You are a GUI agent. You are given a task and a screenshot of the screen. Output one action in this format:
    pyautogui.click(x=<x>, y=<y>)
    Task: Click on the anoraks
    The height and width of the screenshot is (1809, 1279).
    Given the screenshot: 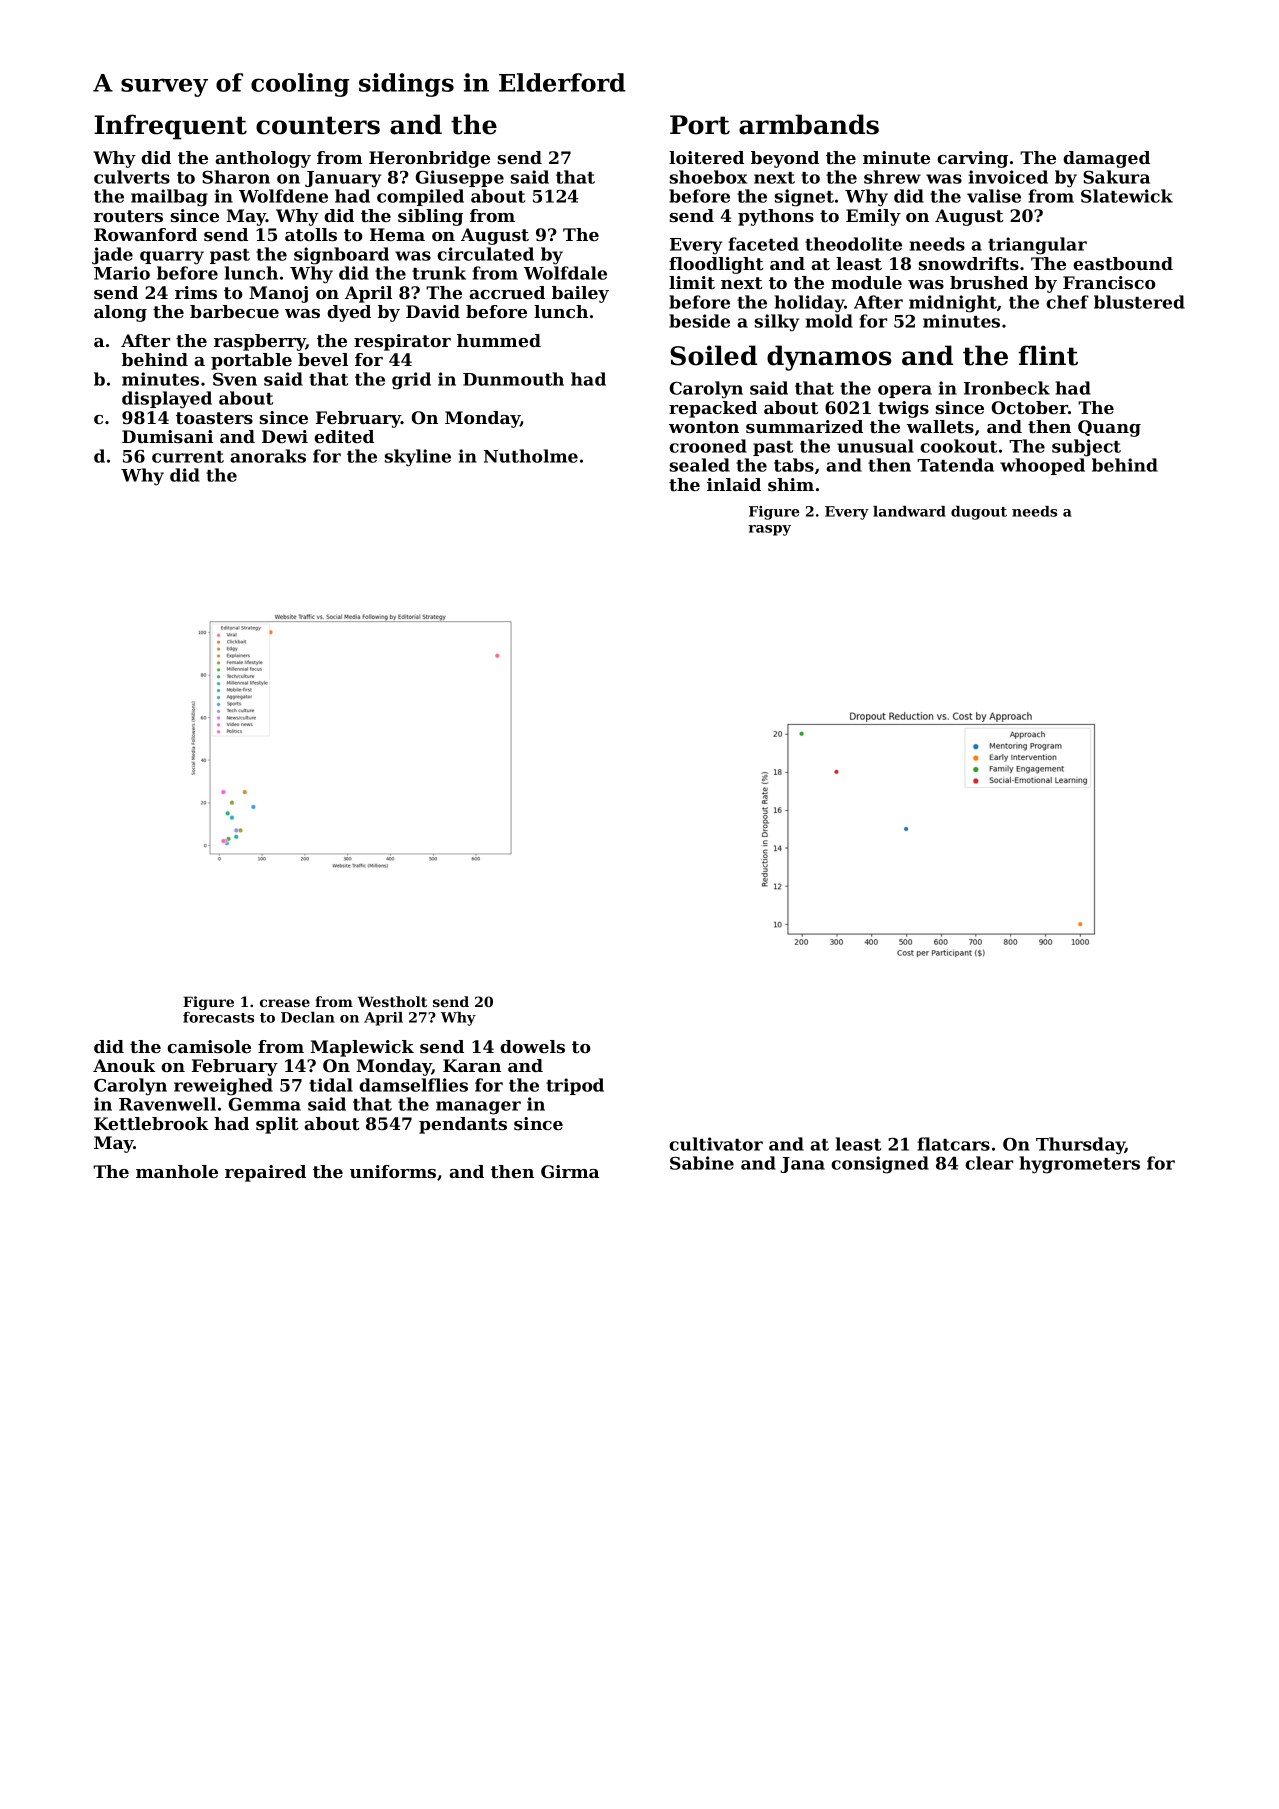 What is the action you would take?
    pyautogui.click(x=268, y=456)
